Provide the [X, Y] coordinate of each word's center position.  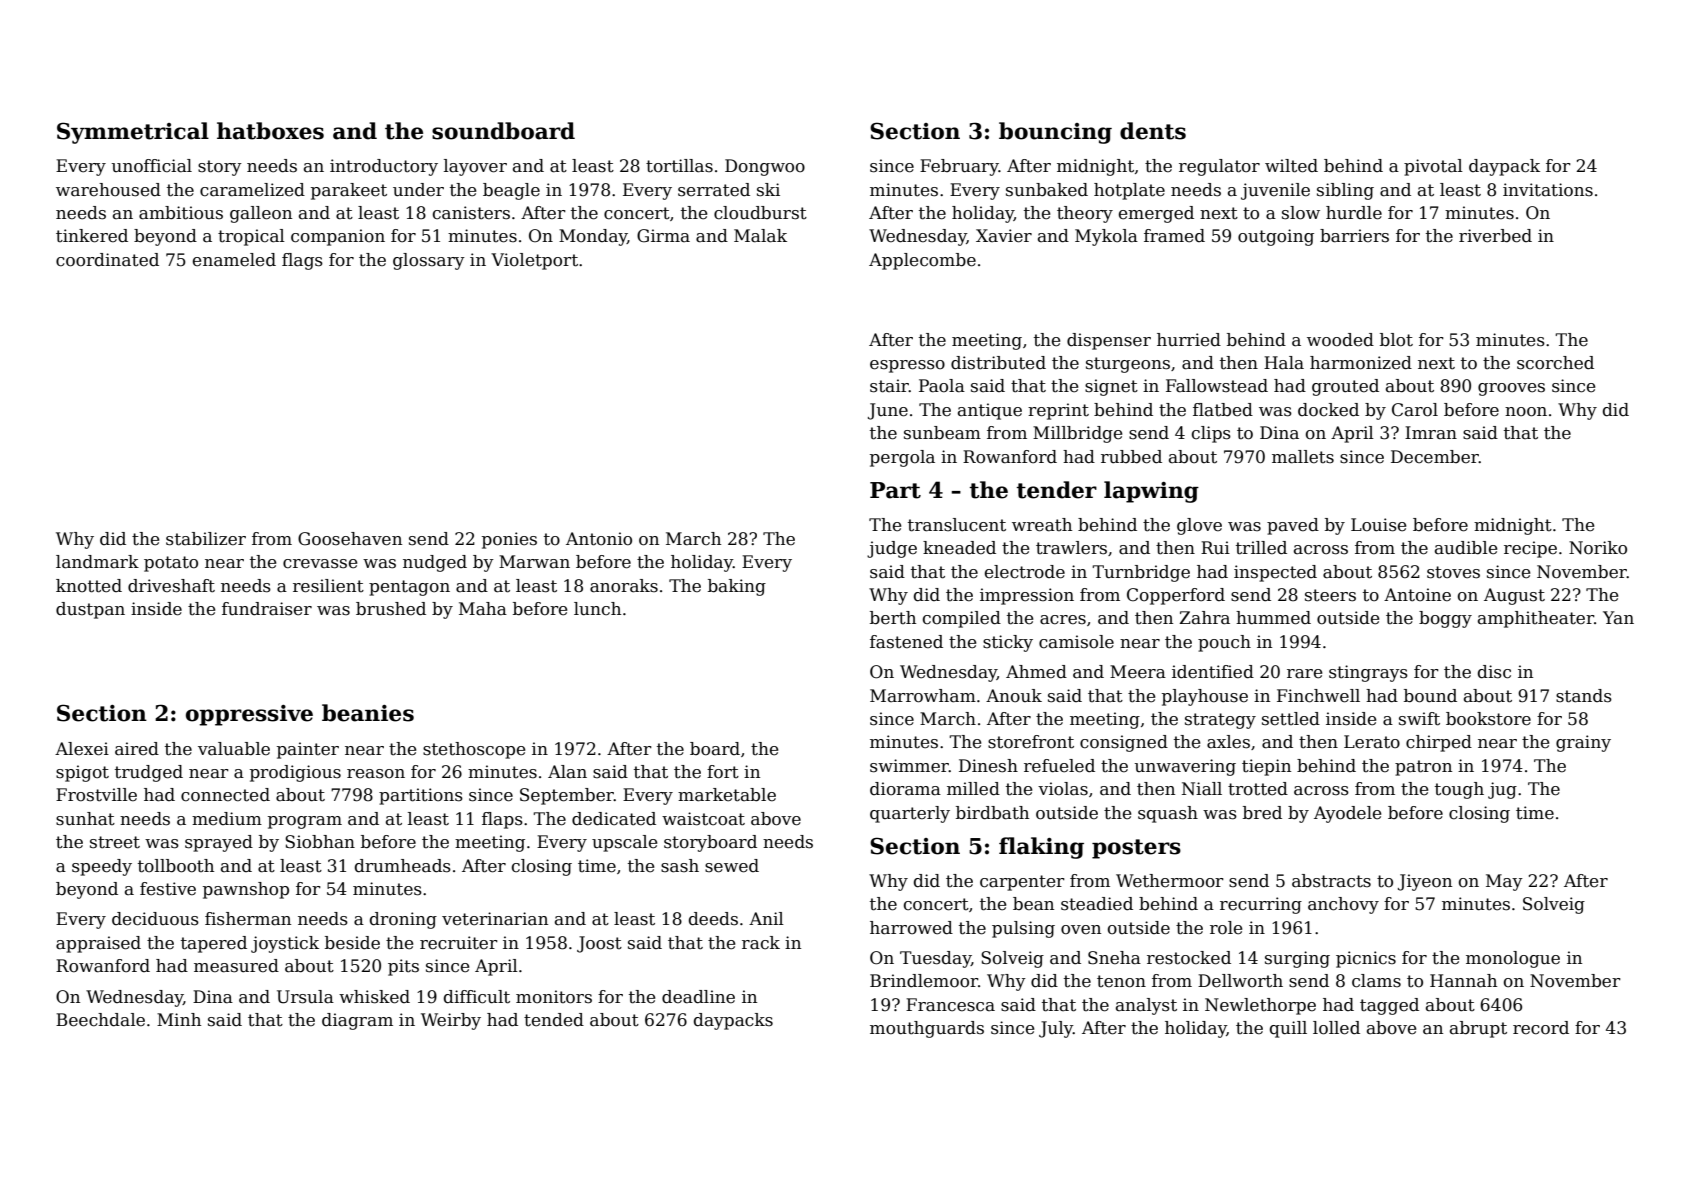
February [959, 167]
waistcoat [703, 819]
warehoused [108, 190]
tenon [1121, 981]
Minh [179, 1019]
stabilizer [206, 539]
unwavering [1185, 767]
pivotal [1433, 167]
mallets [1303, 457]
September [567, 796]
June [888, 411]
